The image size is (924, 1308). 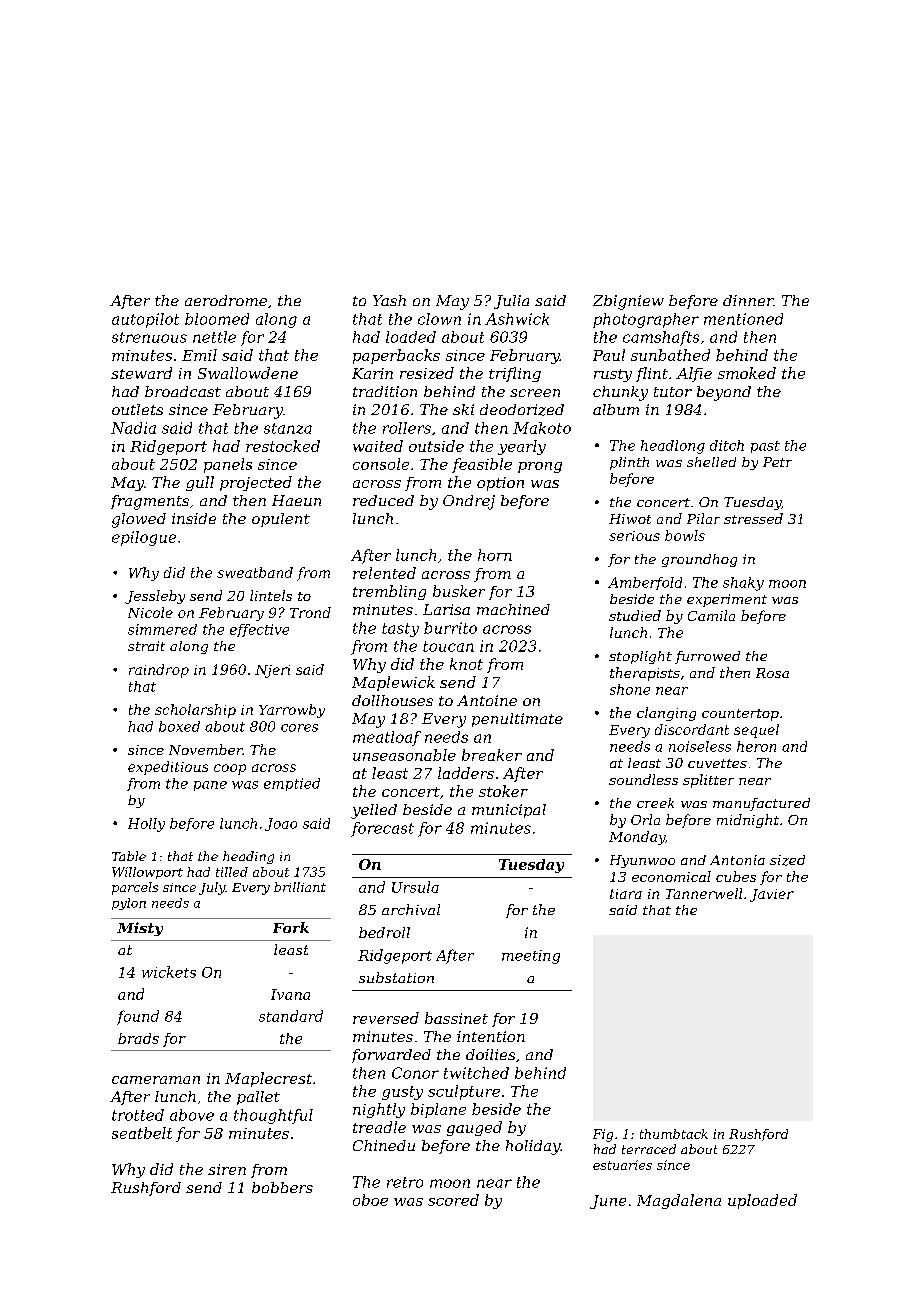 What do you see at coordinates (272, 671) in the document?
I see `Njeri` at bounding box center [272, 671].
